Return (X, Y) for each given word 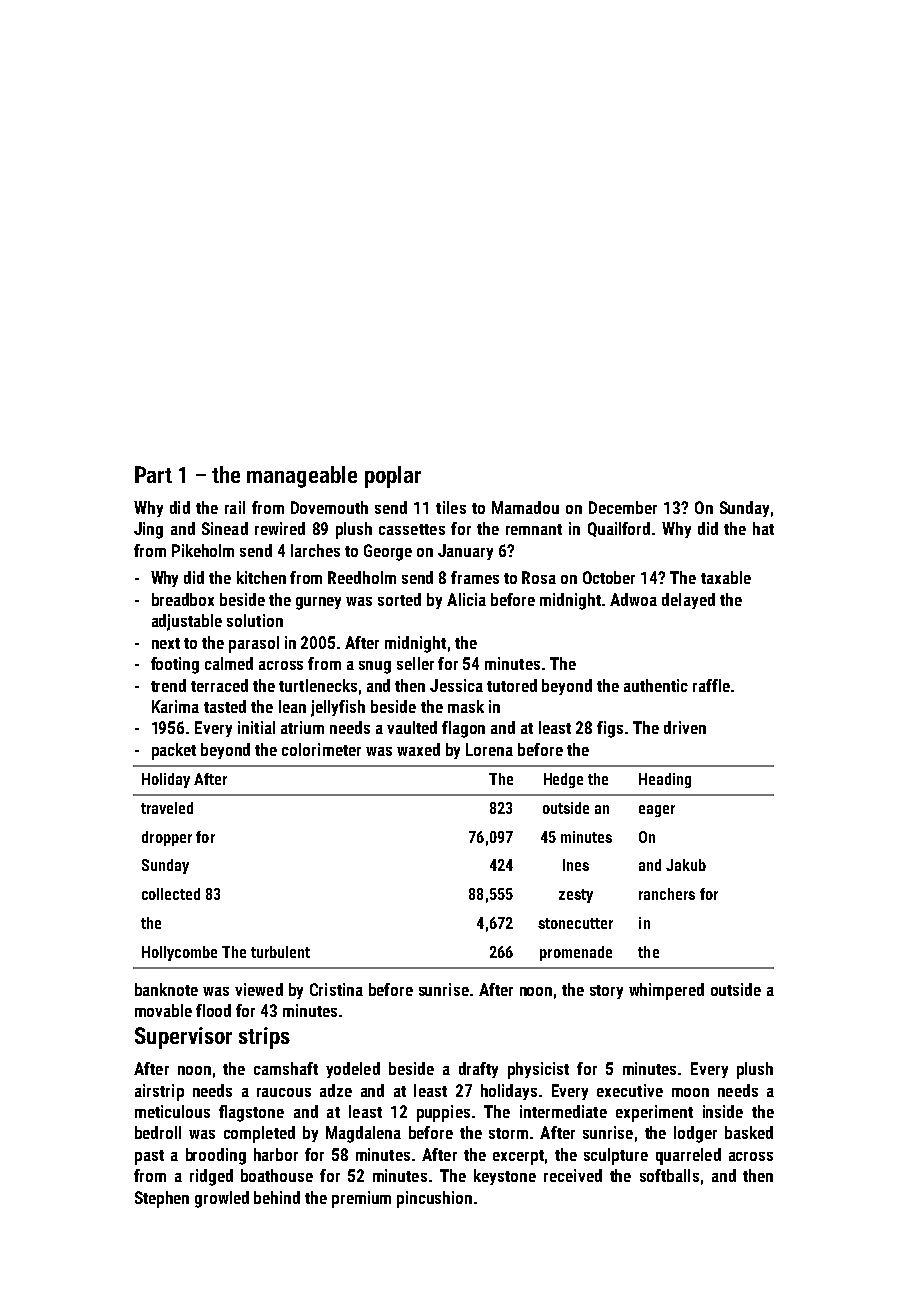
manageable (302, 477)
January (465, 552)
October (609, 577)
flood (213, 1010)
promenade (576, 953)
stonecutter (575, 923)
